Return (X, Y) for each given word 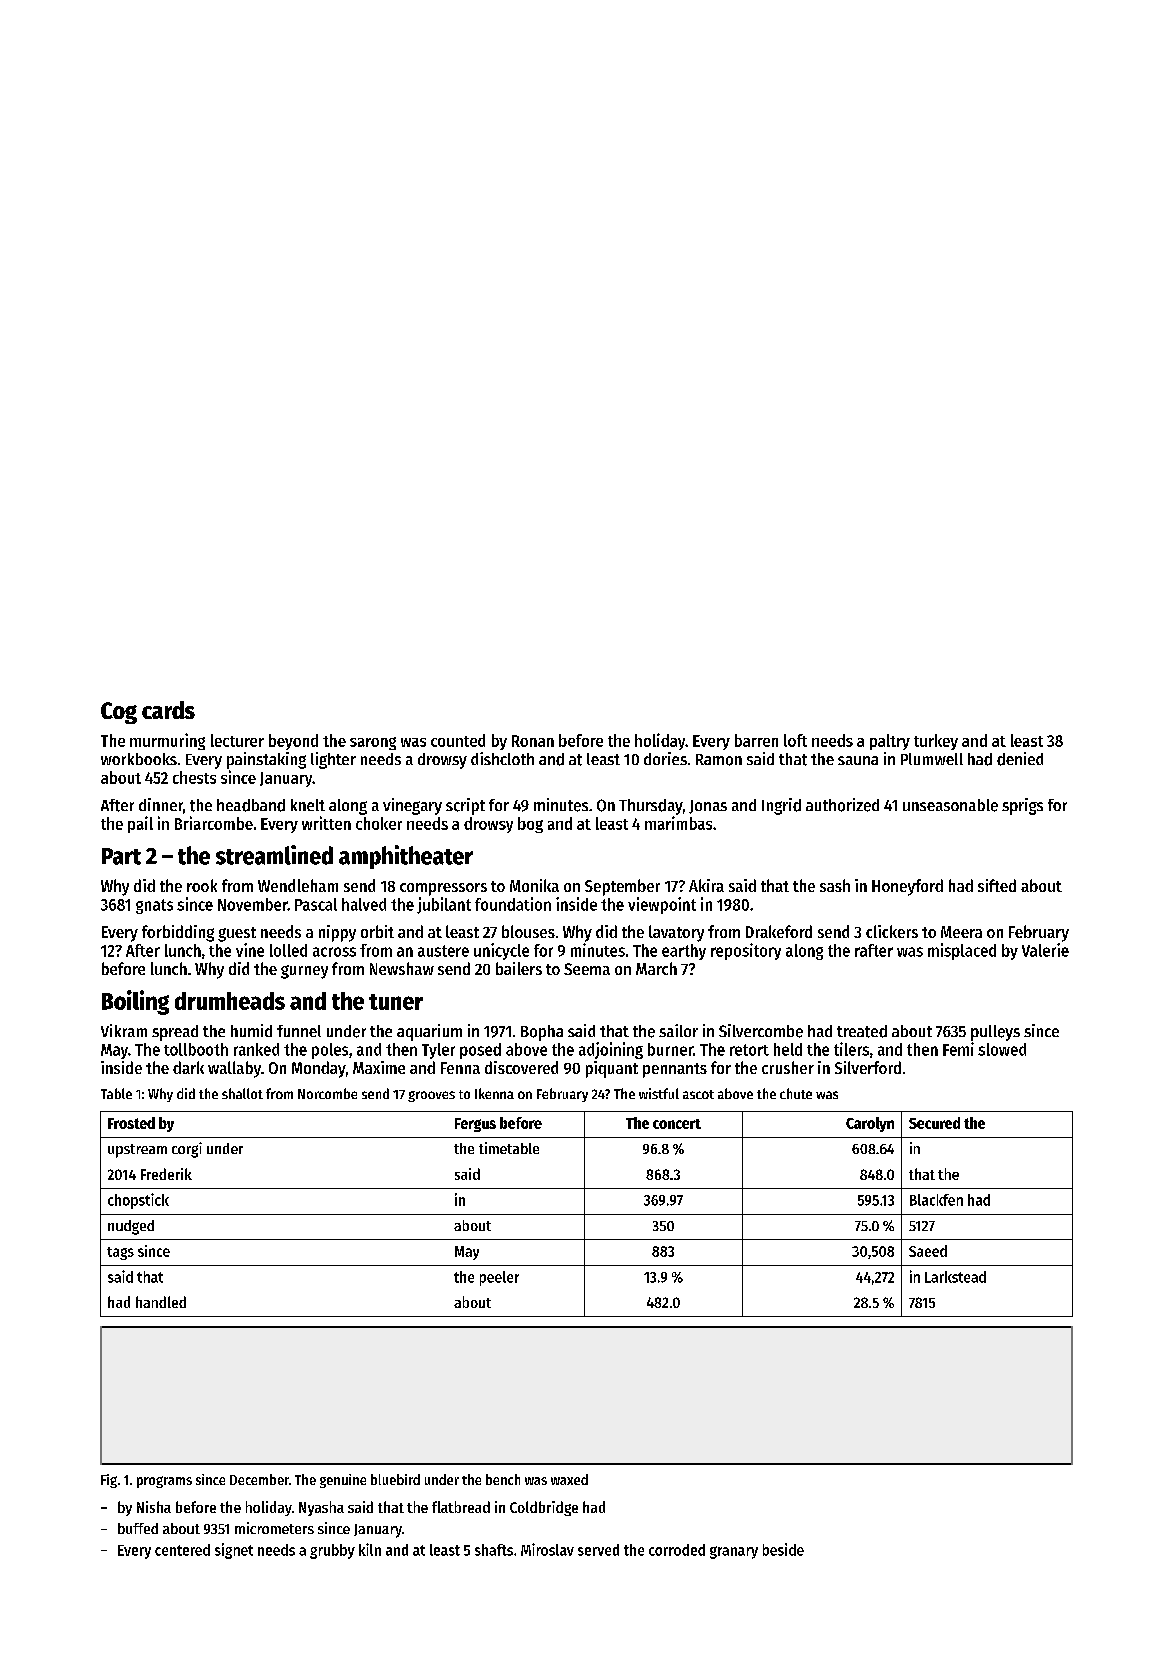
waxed (569, 1479)
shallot (242, 1093)
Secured (934, 1123)
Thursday (651, 807)
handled (161, 1302)
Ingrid (781, 806)
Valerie (1045, 950)
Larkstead (955, 1277)
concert (677, 1124)
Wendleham (298, 885)
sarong (373, 743)
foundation (513, 904)
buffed (138, 1528)
